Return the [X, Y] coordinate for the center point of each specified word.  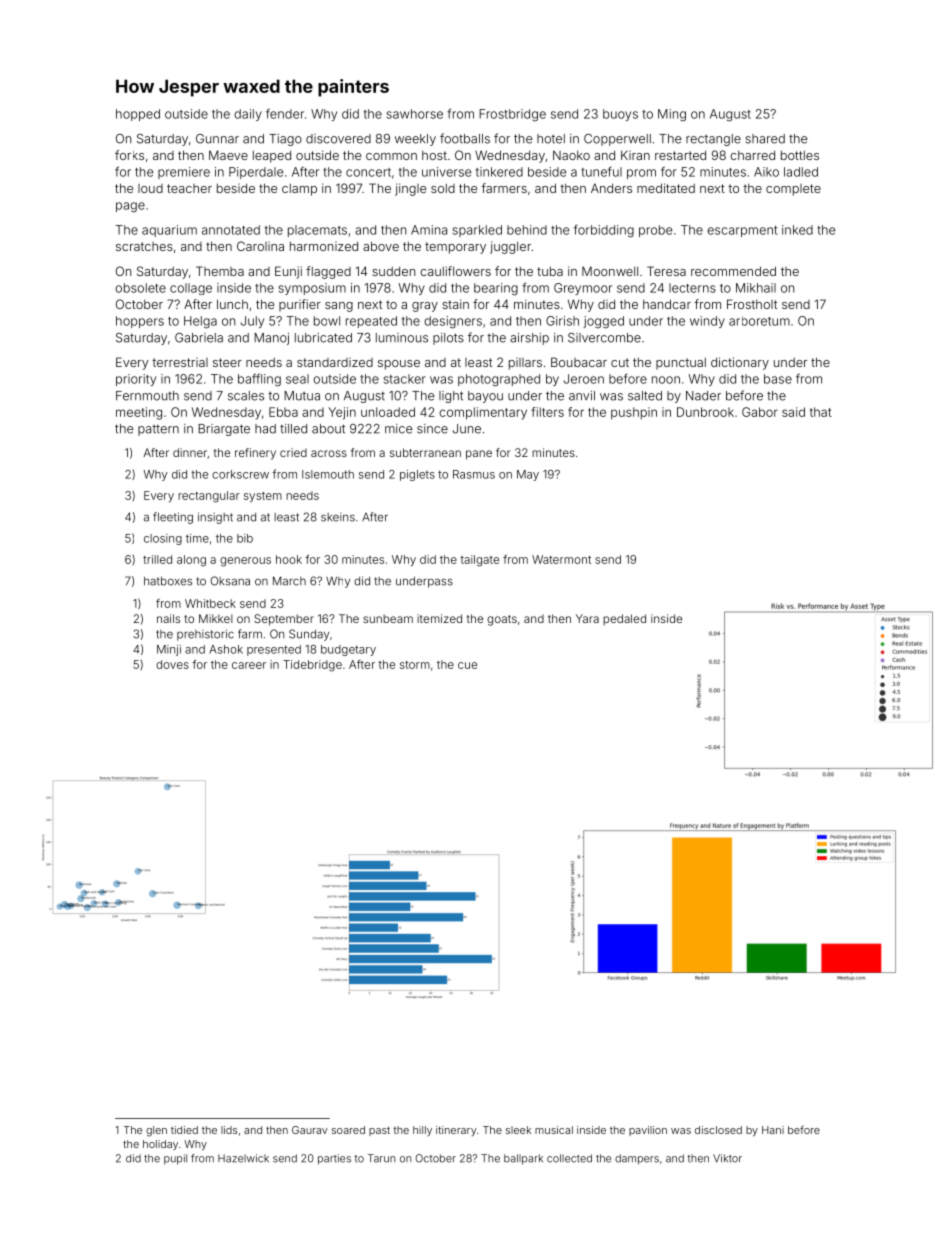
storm [415, 665]
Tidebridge [312, 666]
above [381, 246]
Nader [703, 396]
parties [334, 1159]
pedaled [624, 619]
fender [285, 114]
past [379, 1131]
